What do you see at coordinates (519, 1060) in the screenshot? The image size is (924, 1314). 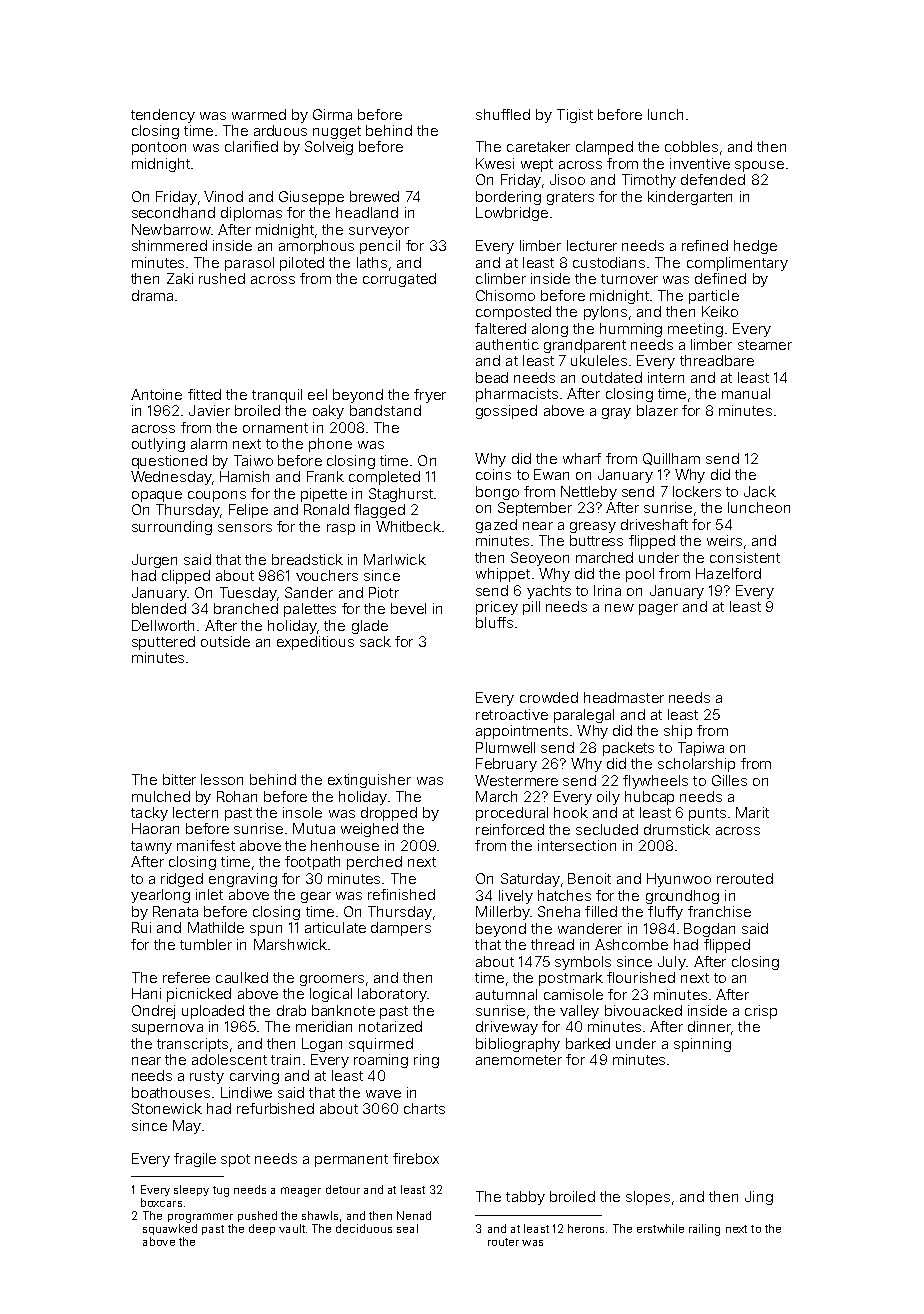 I see `anemometer` at bounding box center [519, 1060].
